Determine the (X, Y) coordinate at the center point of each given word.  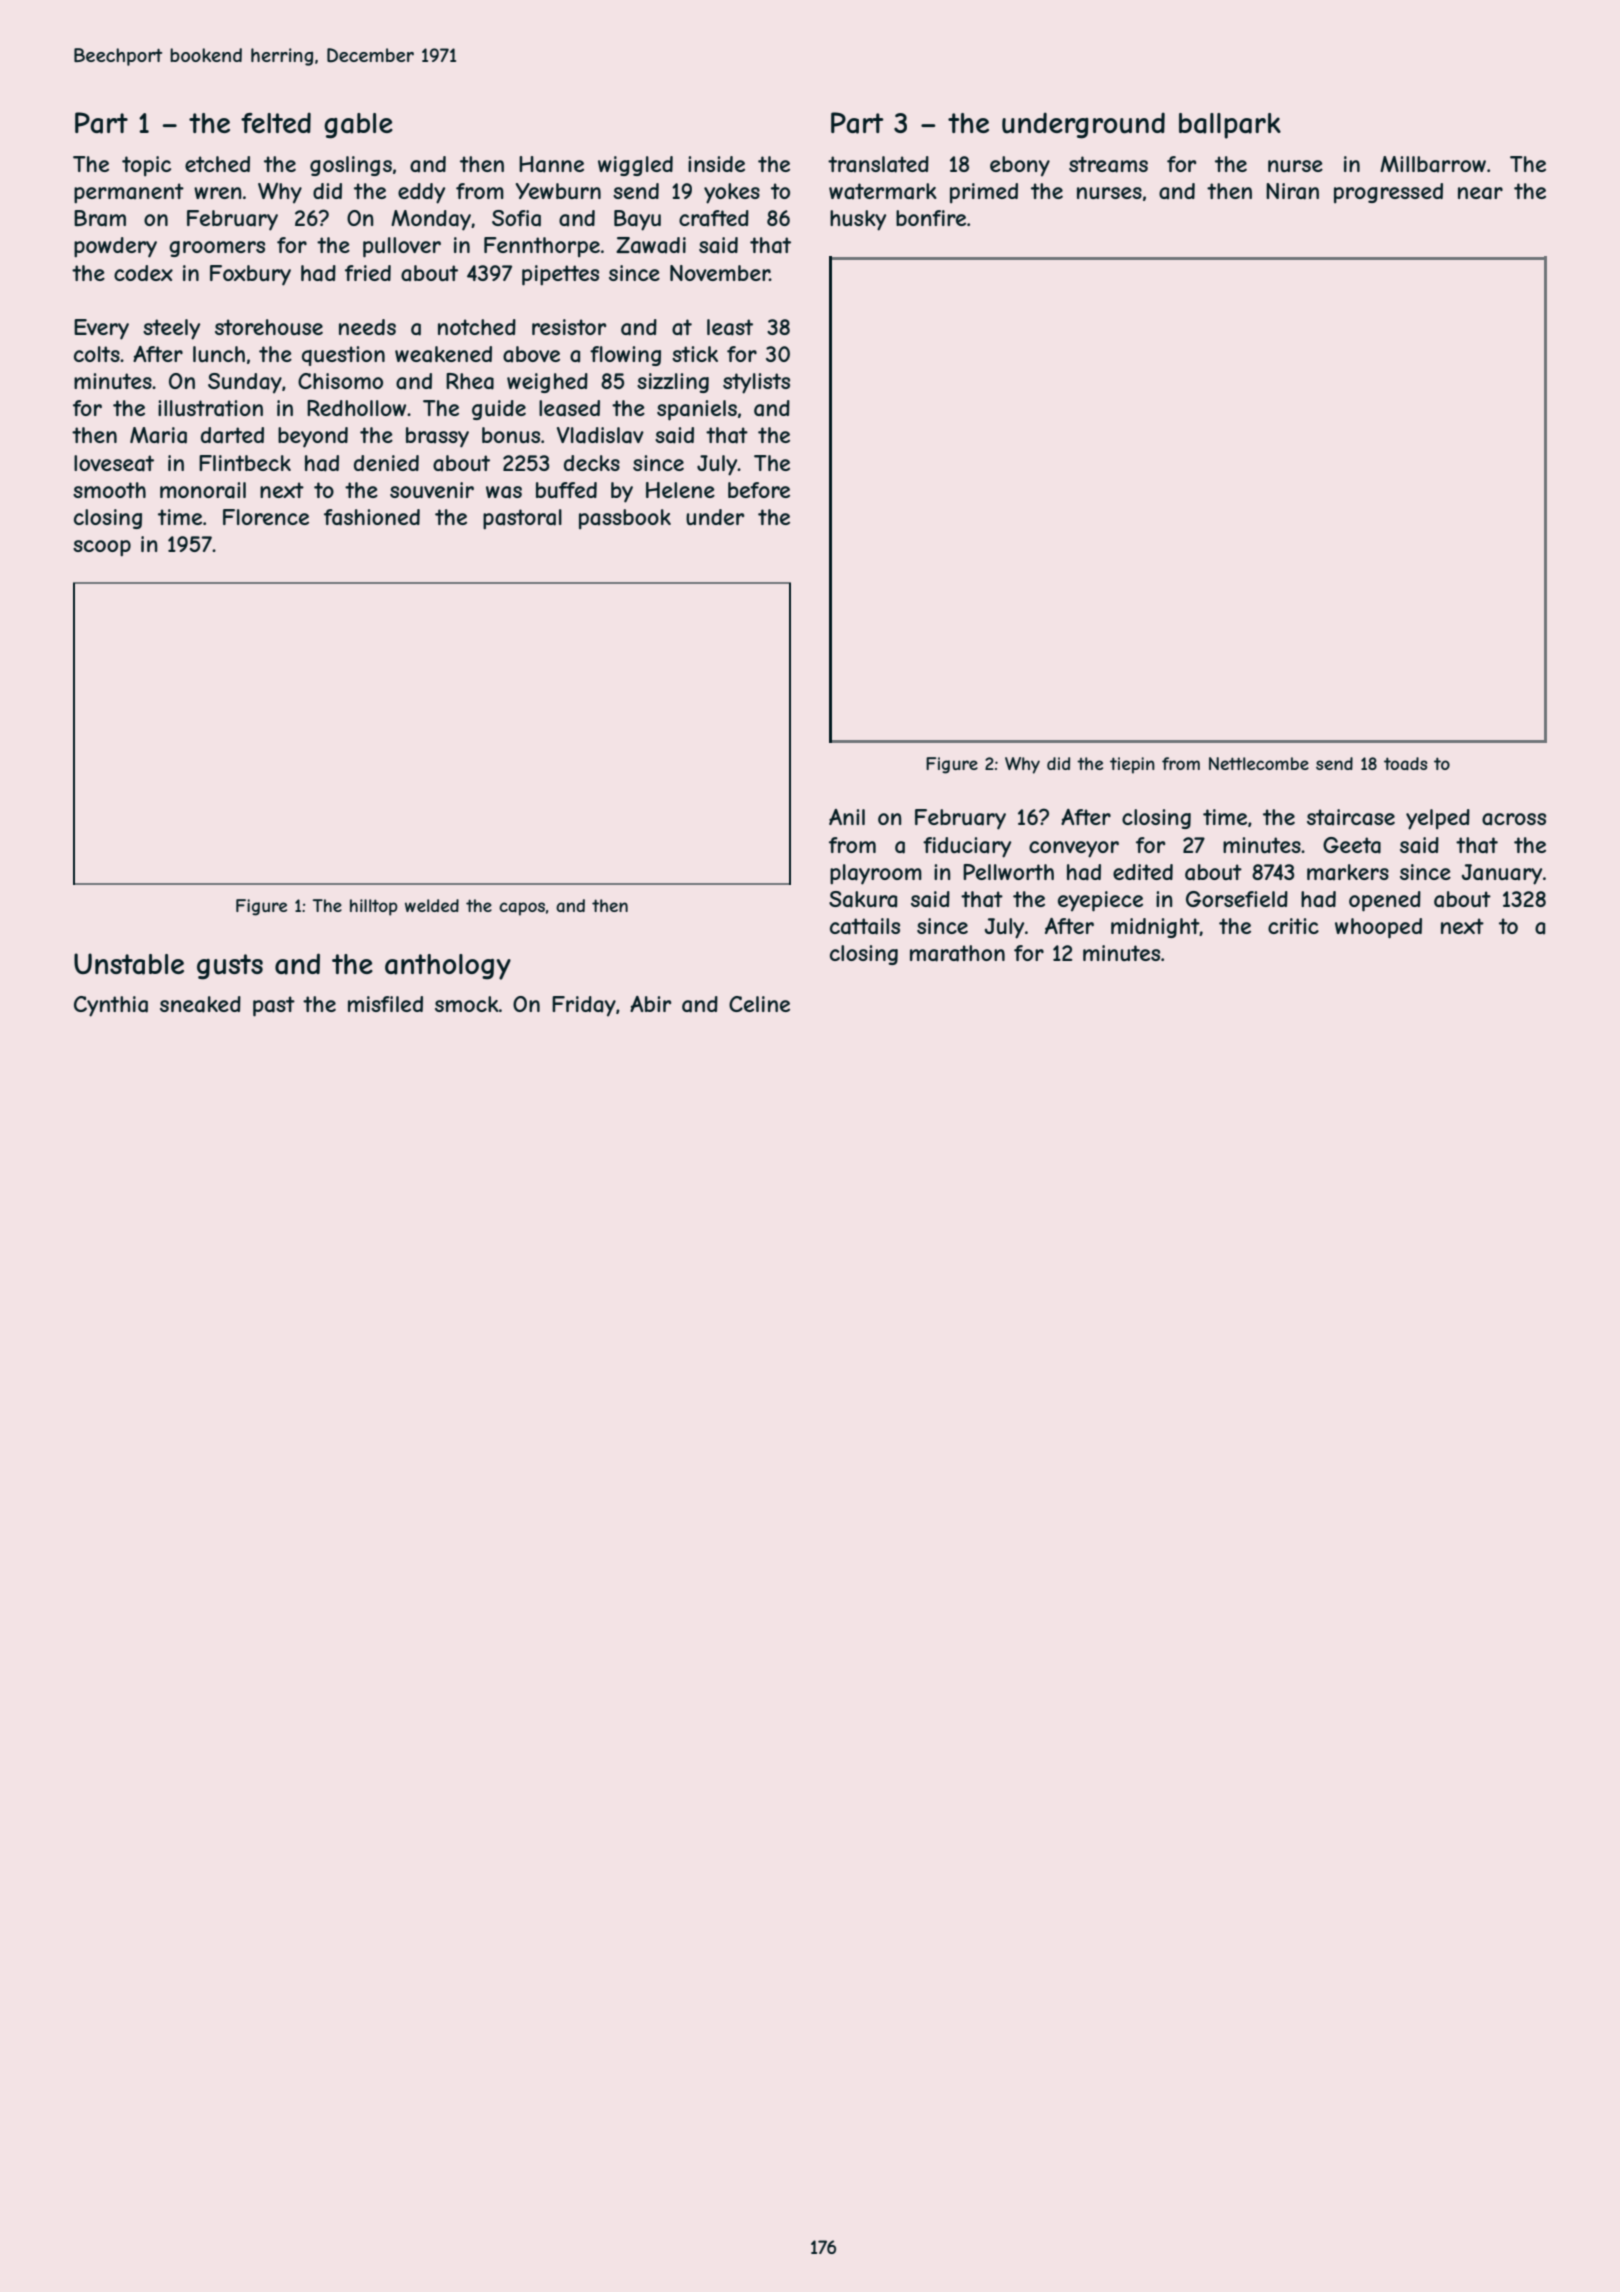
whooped (1378, 928)
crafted (714, 218)
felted (276, 122)
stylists (756, 383)
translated (878, 164)
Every (101, 329)
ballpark (1230, 126)
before (759, 490)
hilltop (374, 907)
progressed (1388, 193)
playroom (876, 874)
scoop (102, 548)
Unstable (129, 964)
